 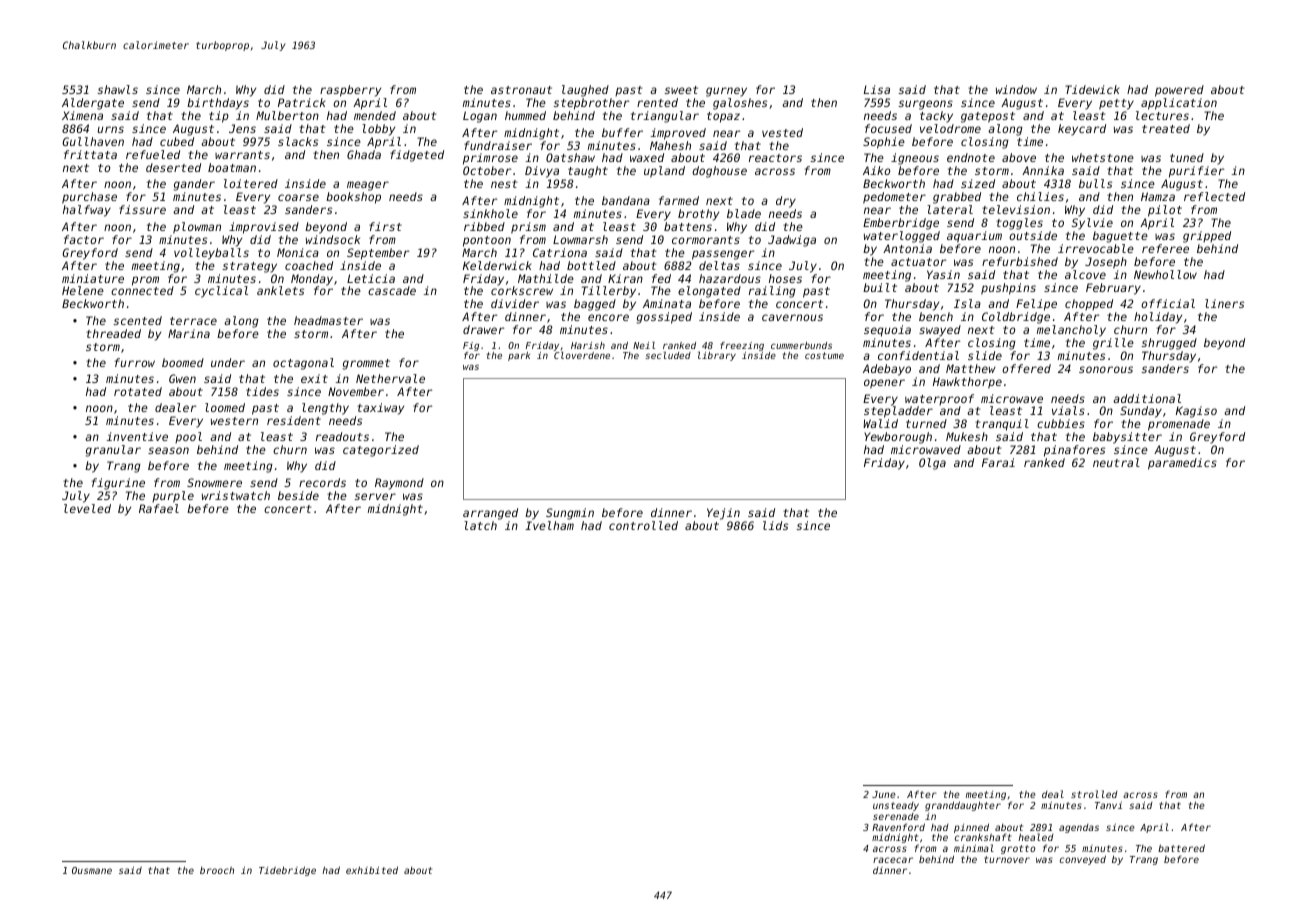 What do you see at coordinates (375, 496) in the document?
I see `server` at bounding box center [375, 496].
